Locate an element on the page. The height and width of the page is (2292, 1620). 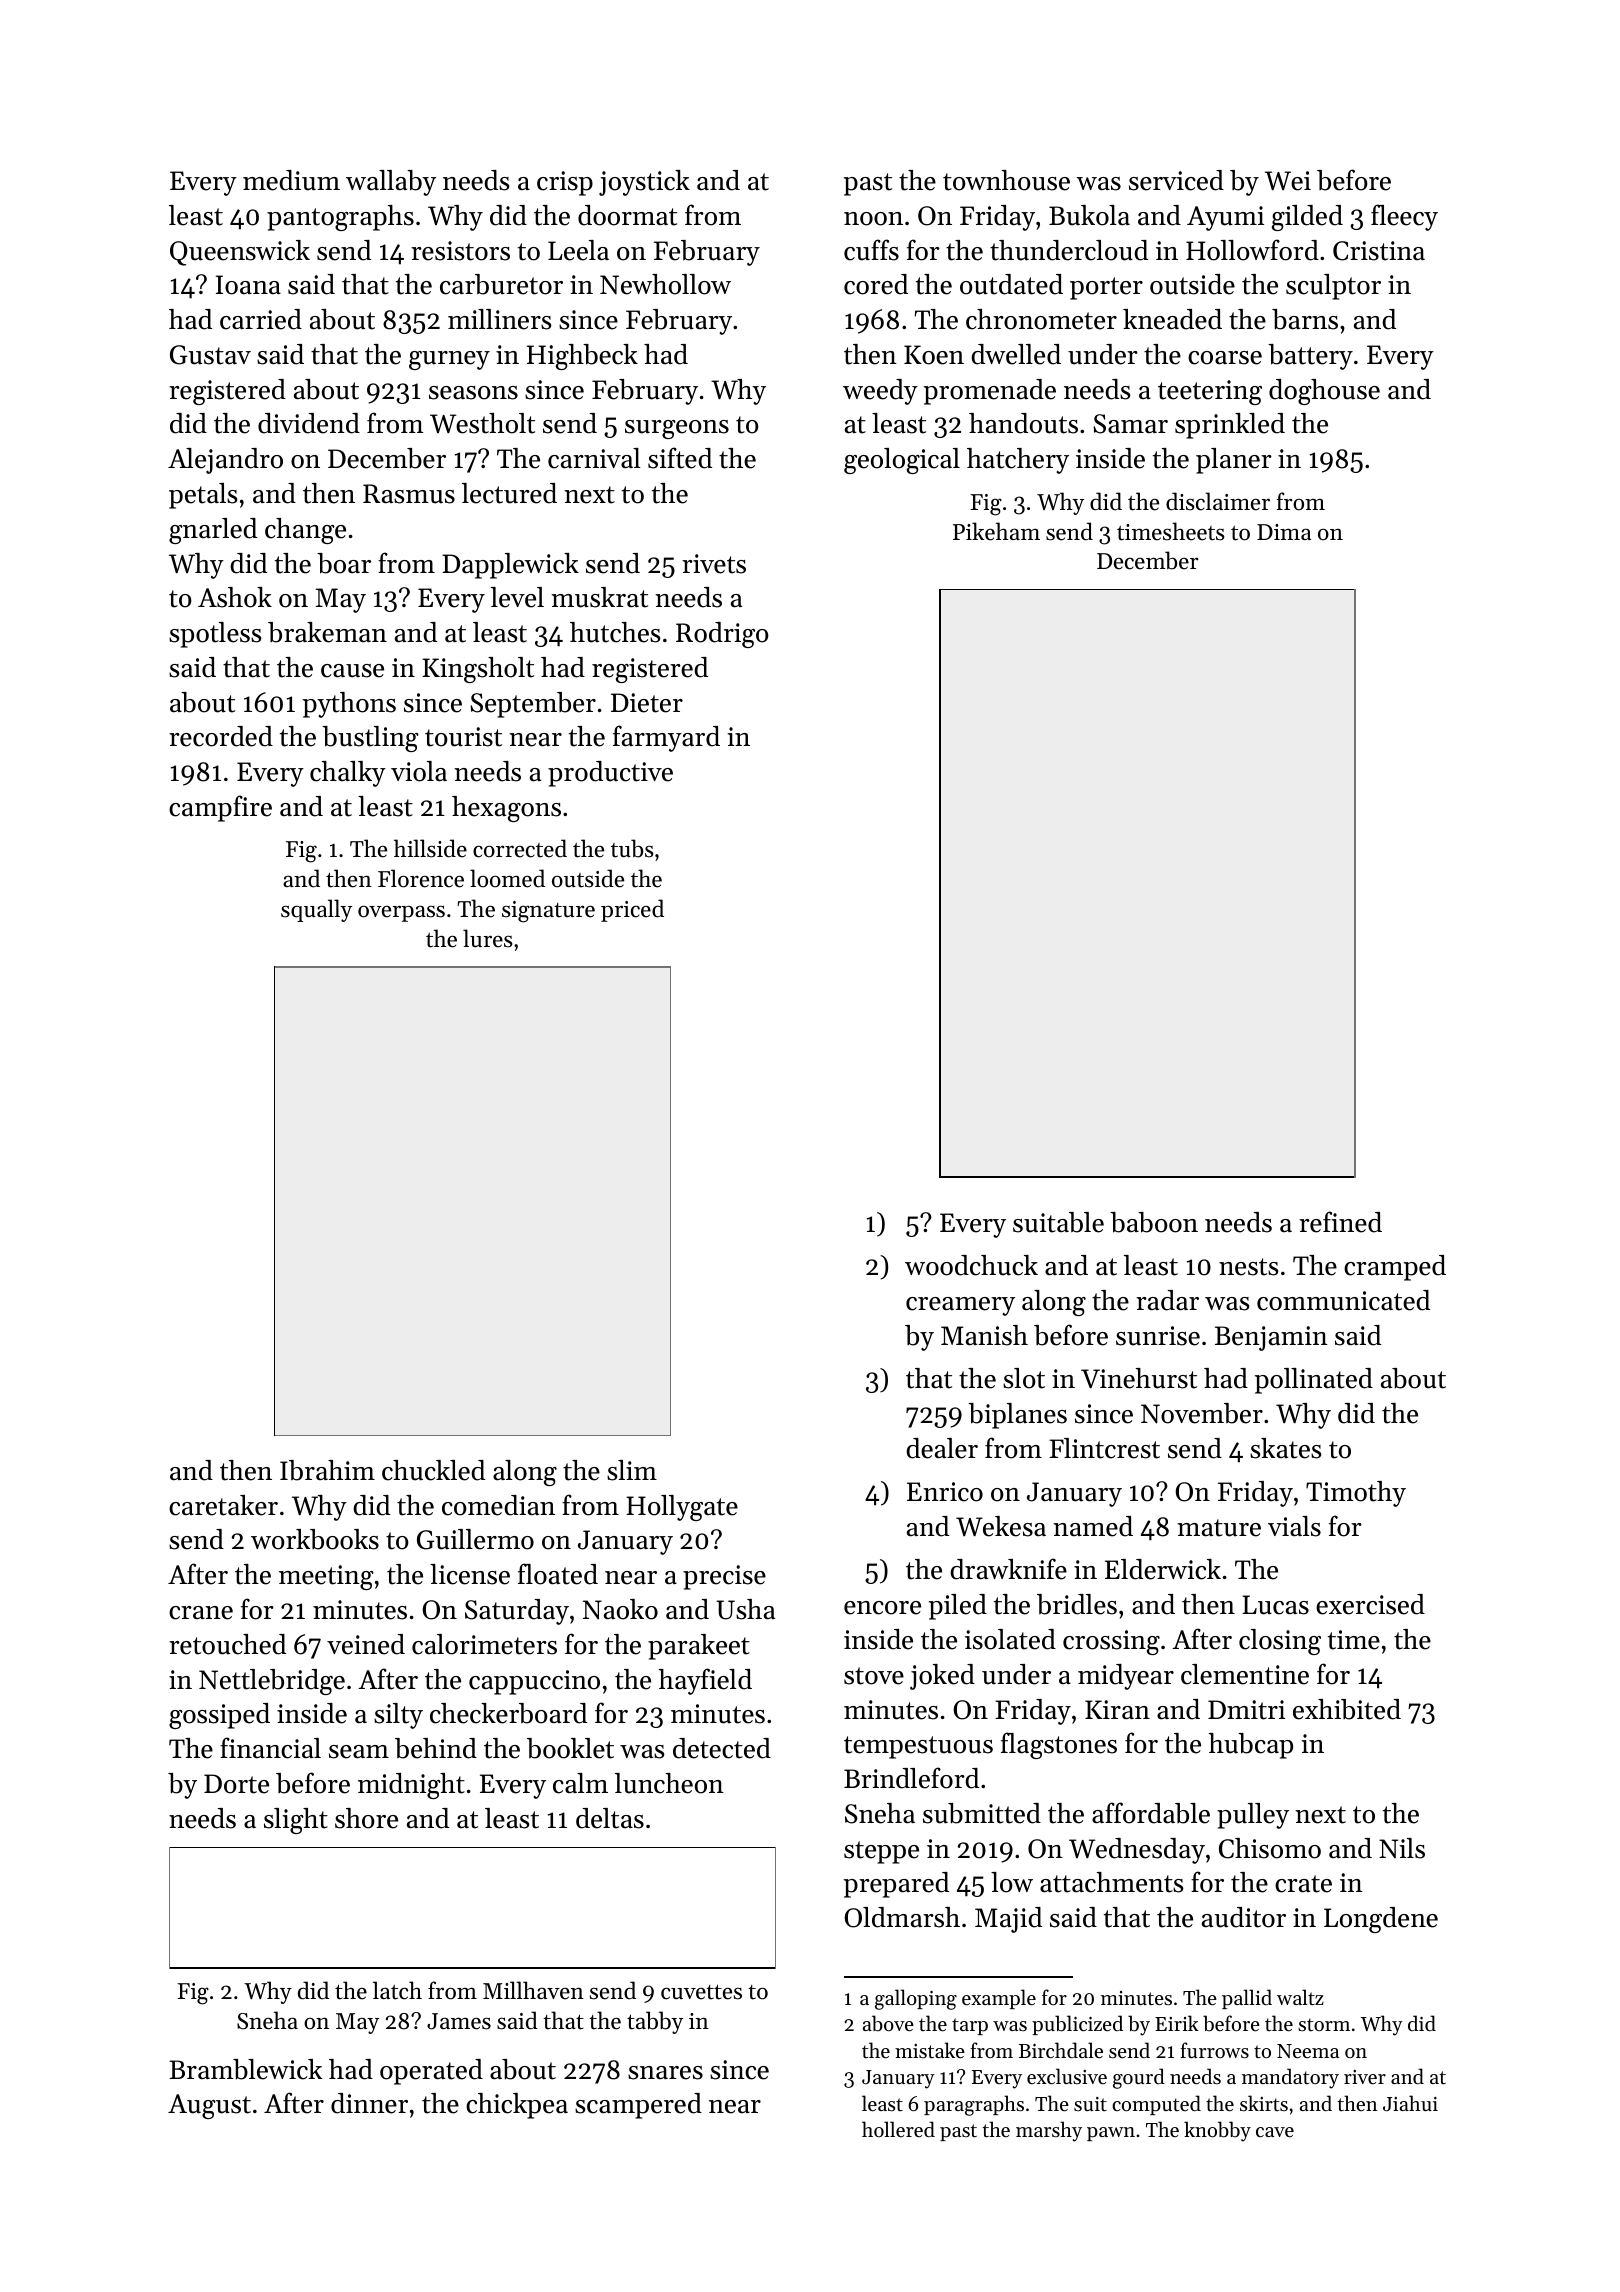
chickpea is located at coordinates (517, 2106).
